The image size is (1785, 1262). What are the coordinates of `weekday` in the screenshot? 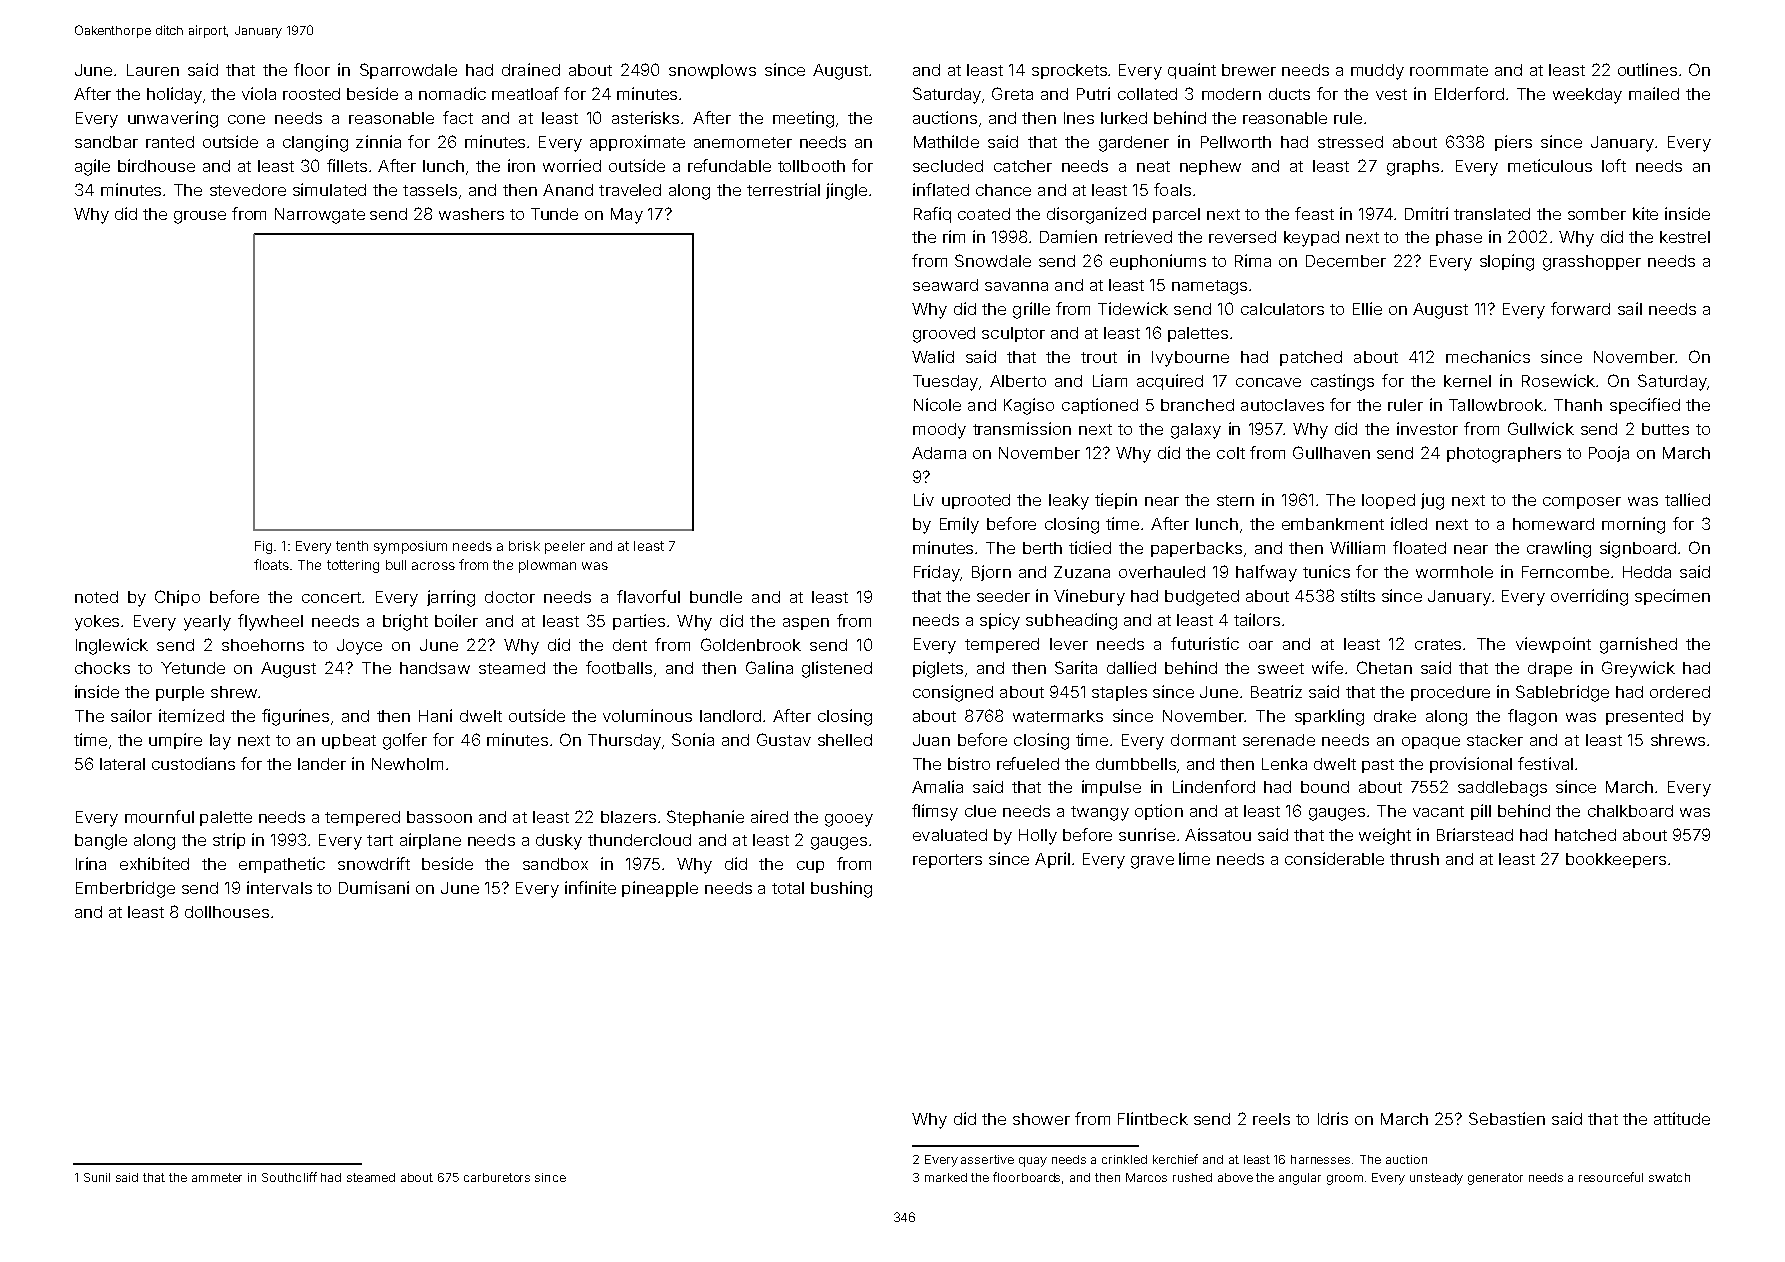 It's located at (1587, 96).
